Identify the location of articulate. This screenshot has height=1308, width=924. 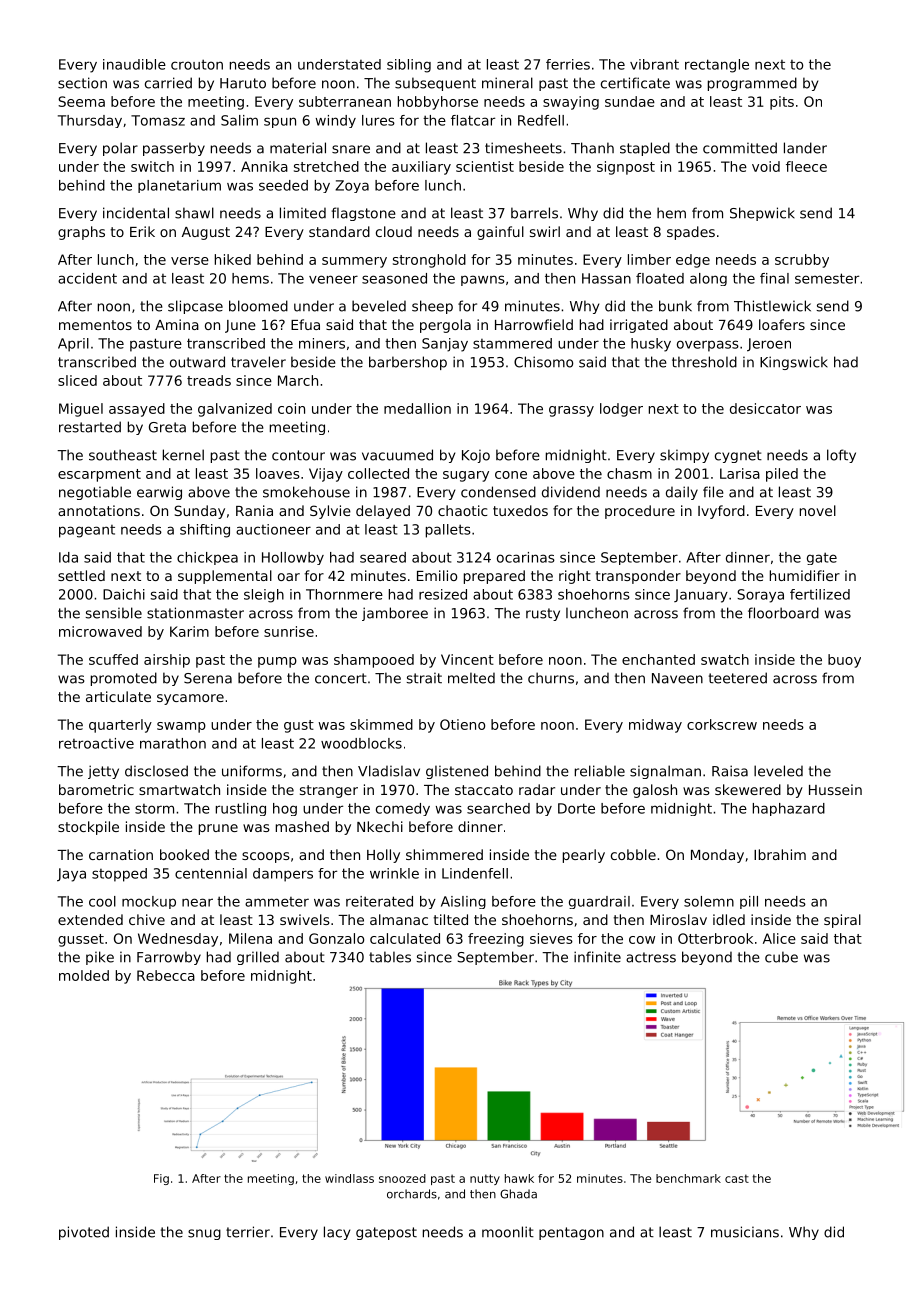
(118, 696).
